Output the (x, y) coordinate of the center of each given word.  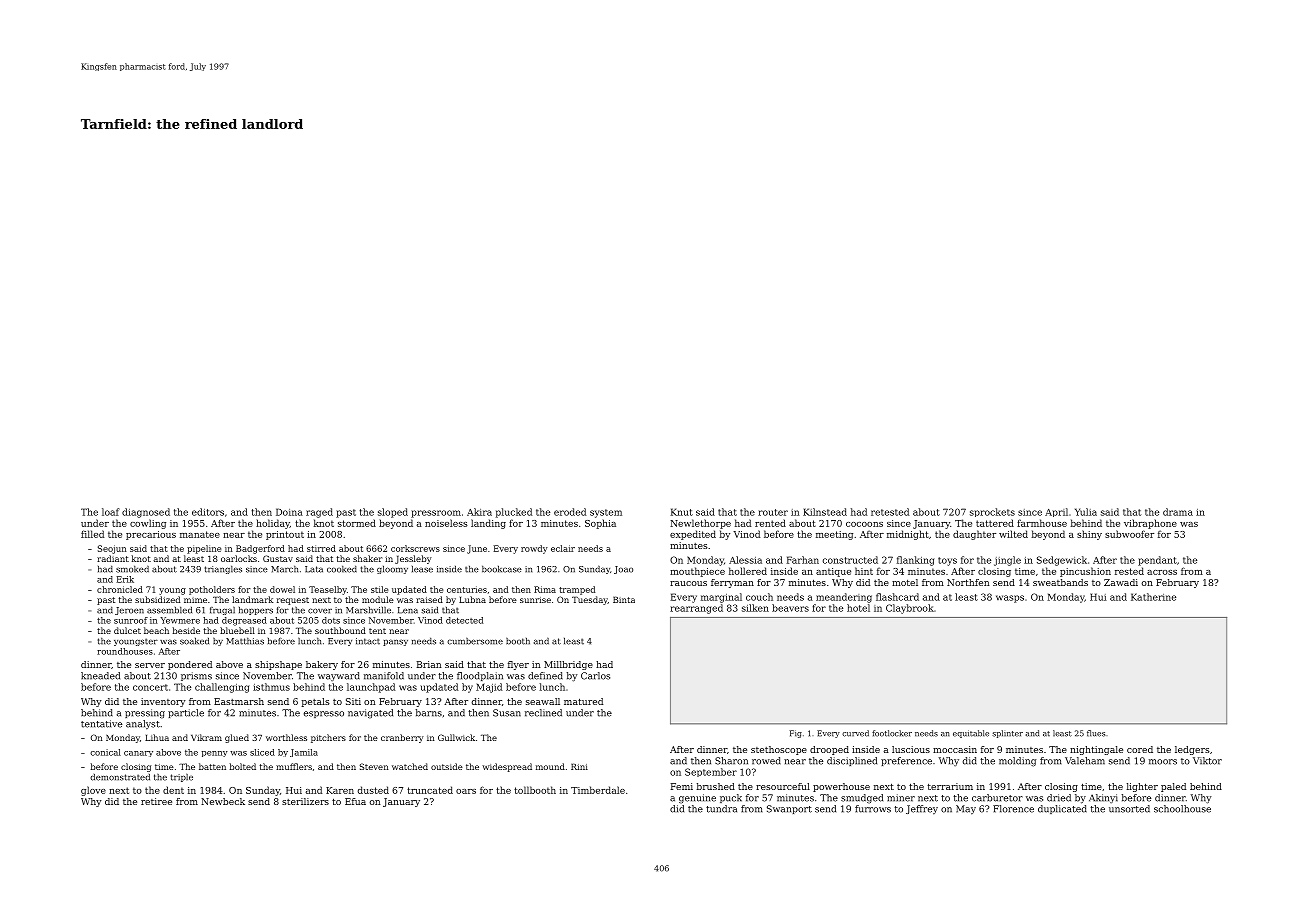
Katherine (1153, 597)
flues (1096, 733)
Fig (796, 734)
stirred (321, 548)
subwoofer (1129, 534)
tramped (577, 590)
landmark (252, 599)
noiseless (446, 523)
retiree (156, 801)
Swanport (789, 809)
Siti (353, 701)
